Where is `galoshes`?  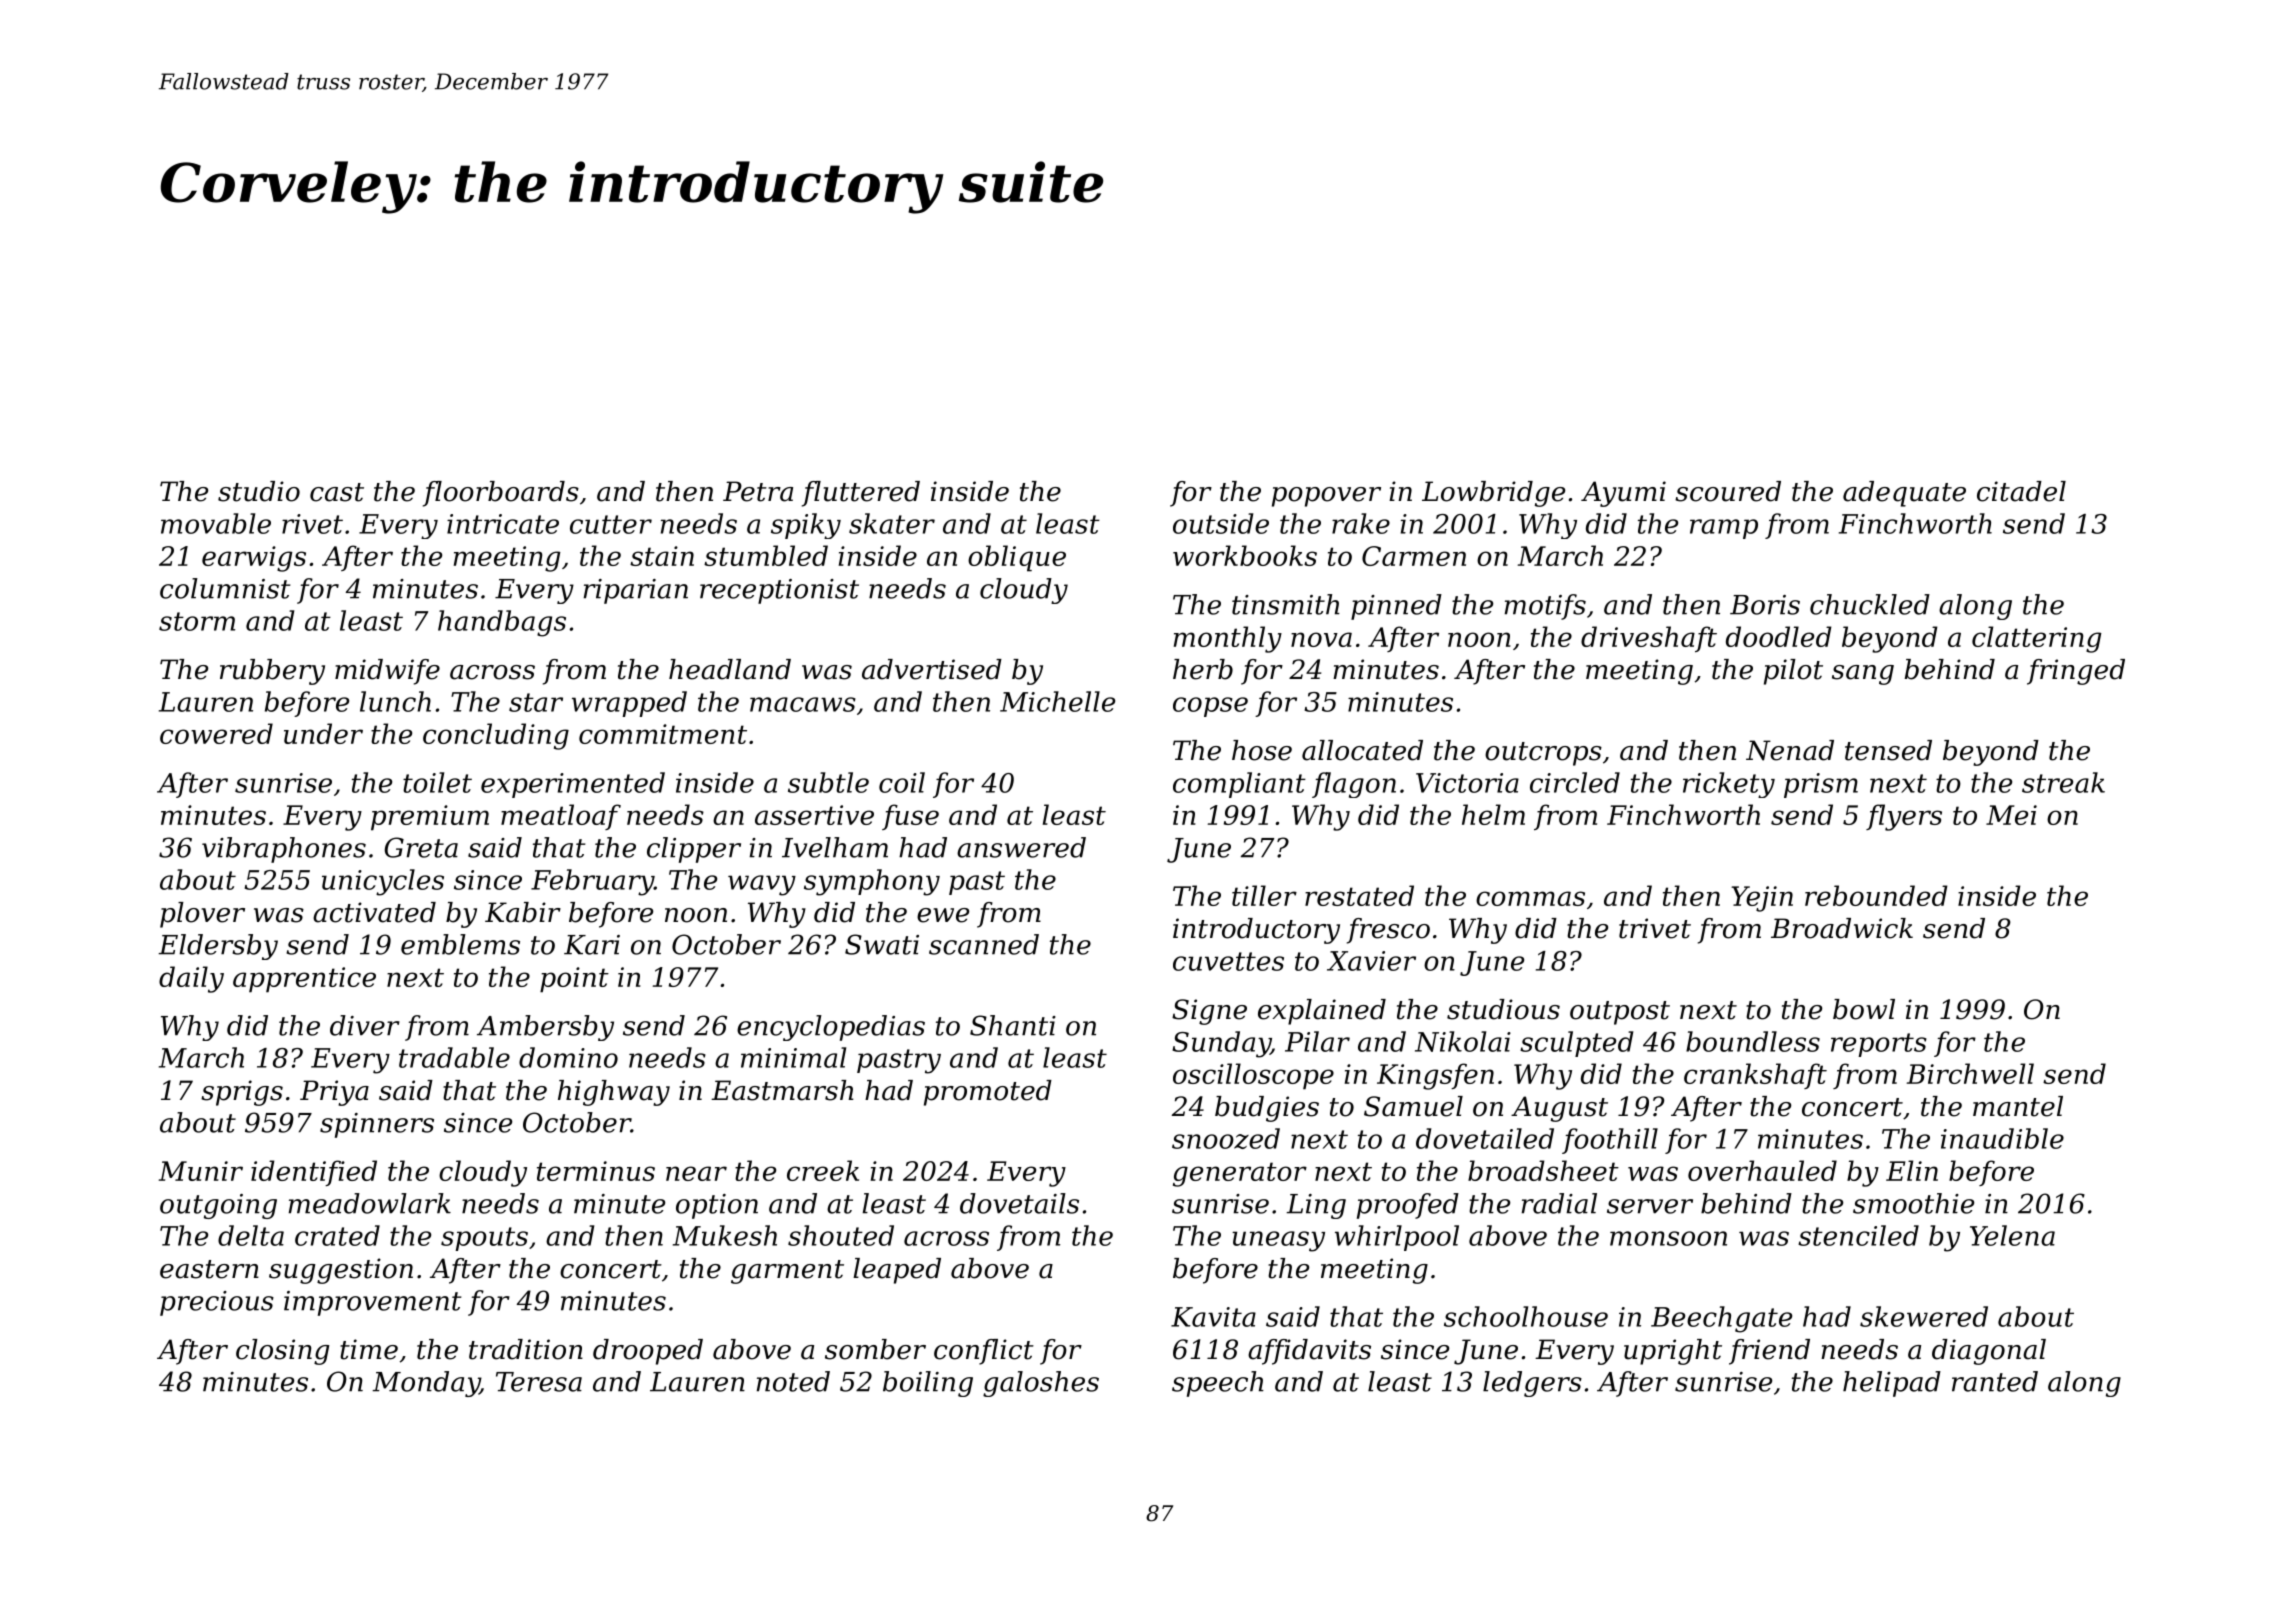
galoshes is located at coordinates (1041, 1384).
